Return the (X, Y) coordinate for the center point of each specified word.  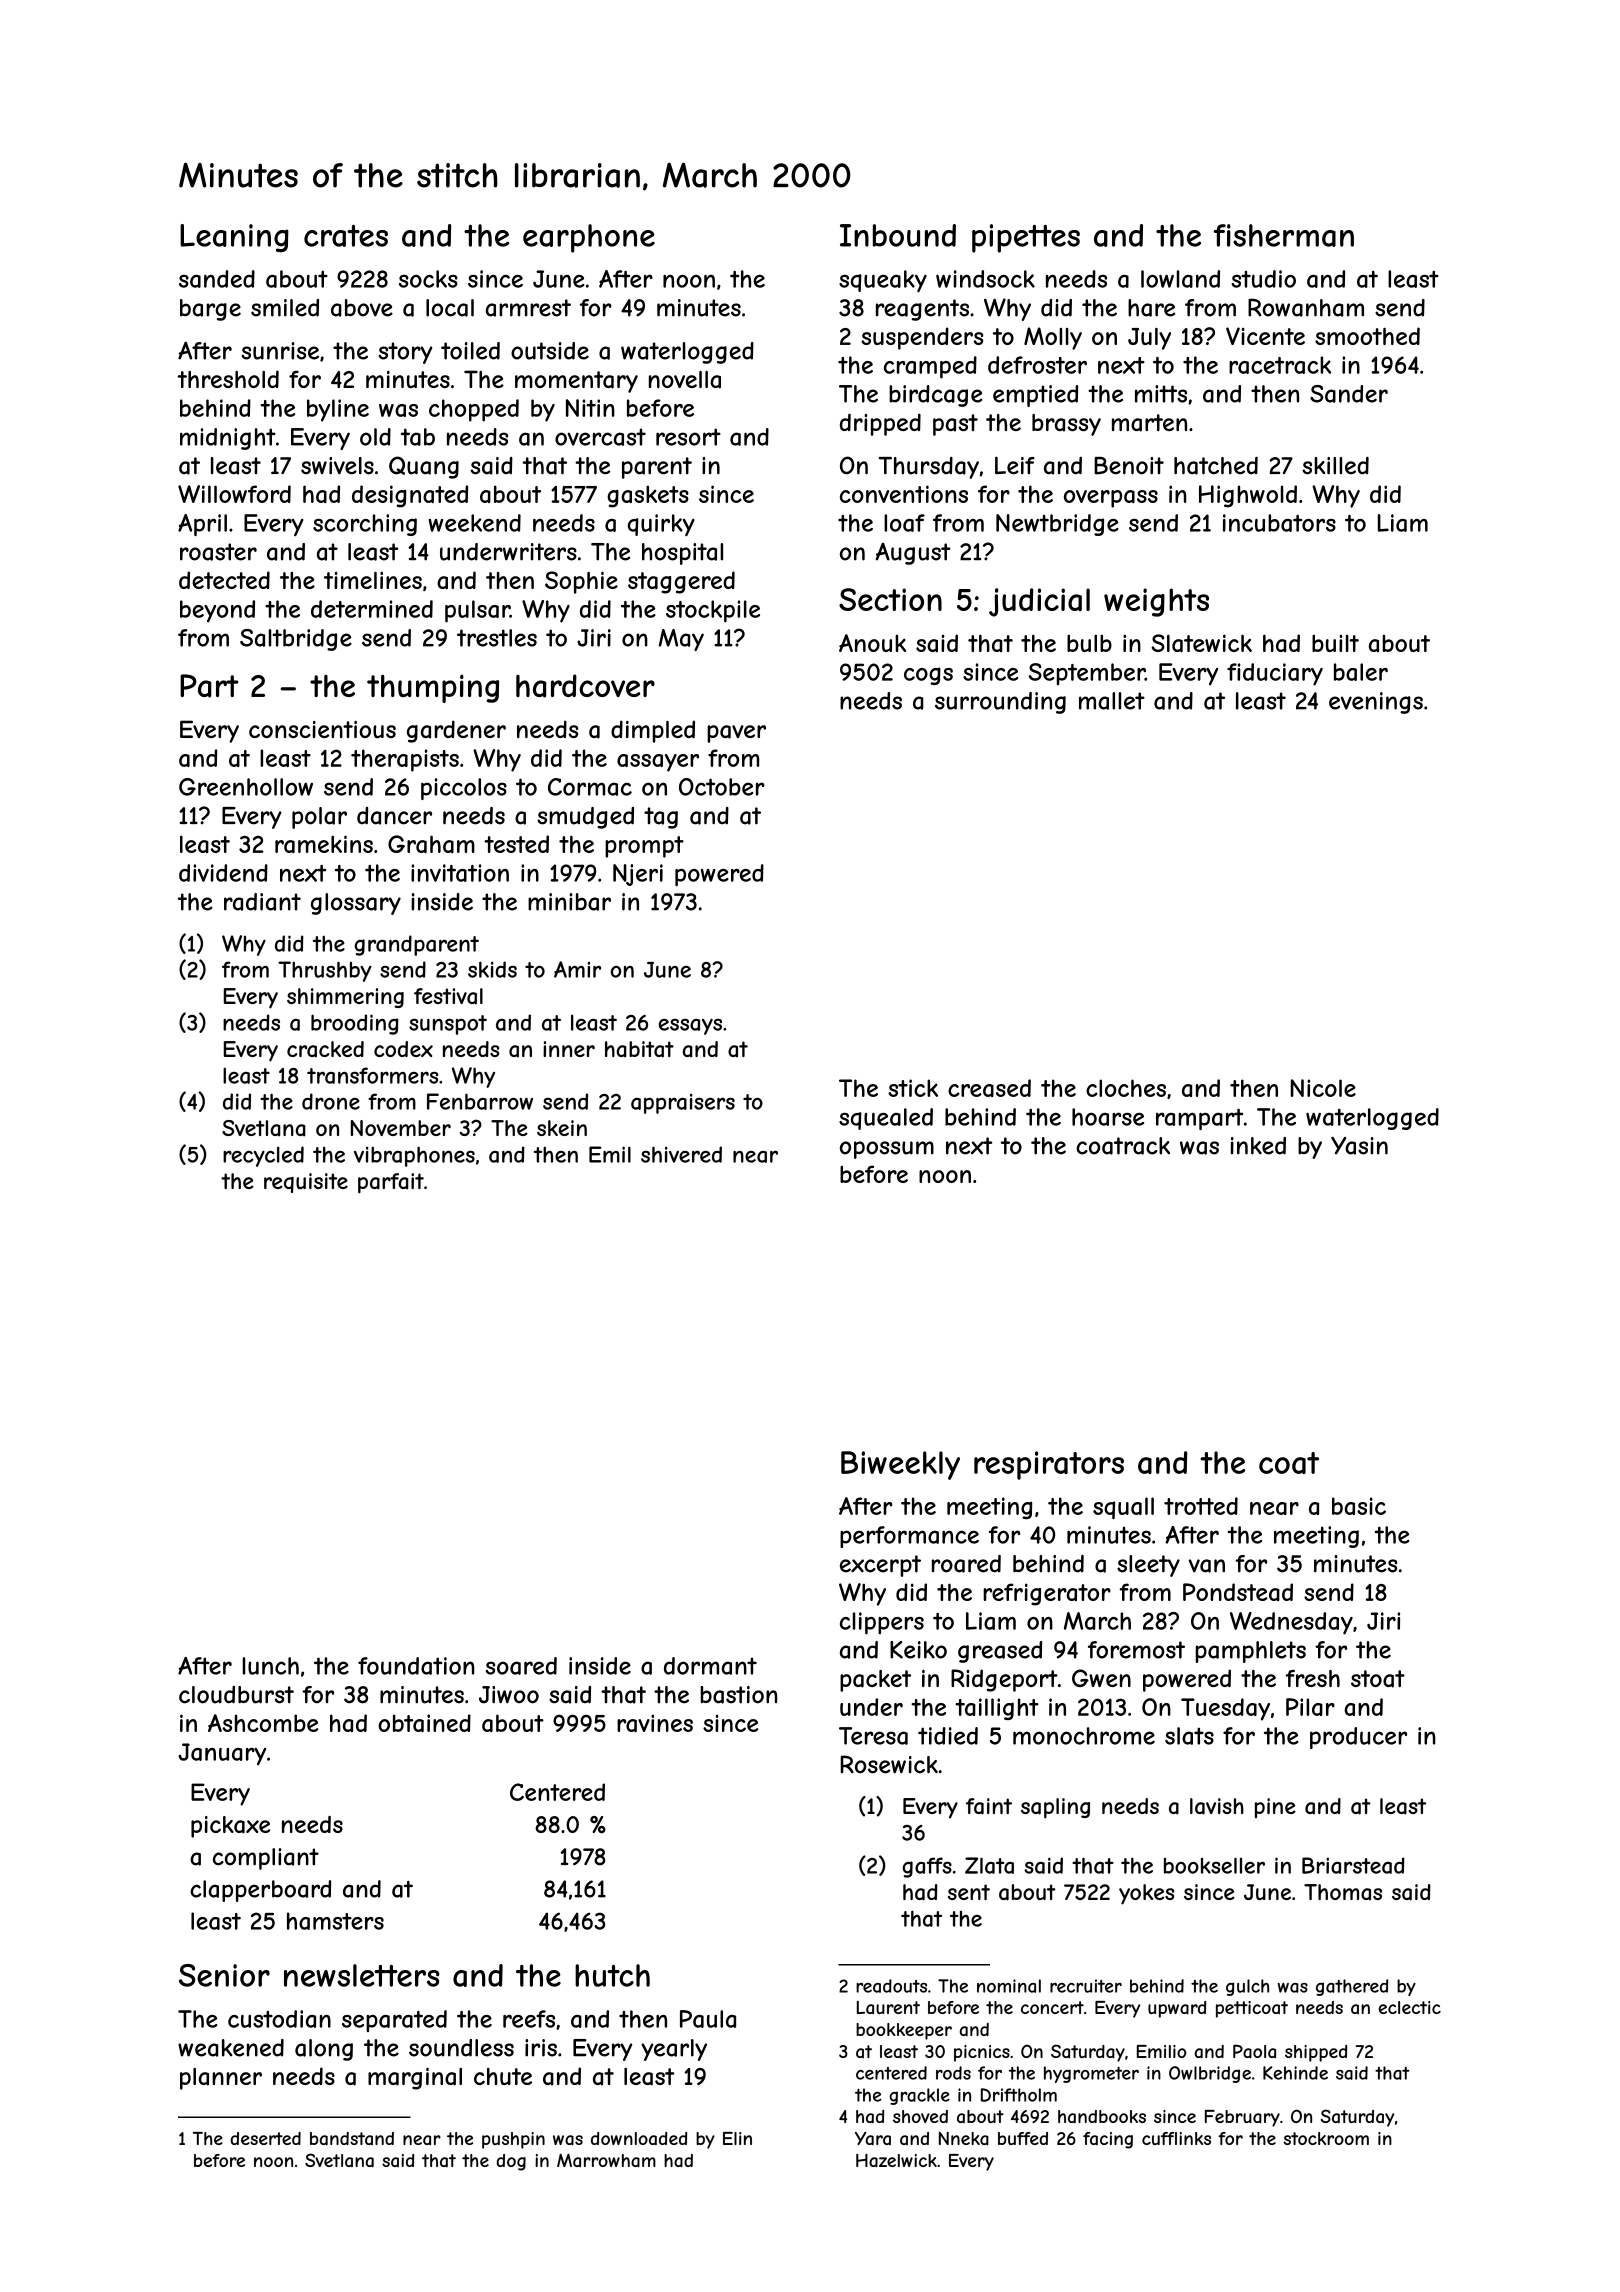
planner (221, 2079)
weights (1156, 602)
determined (372, 609)
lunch (270, 1666)
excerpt (880, 1566)
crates (346, 236)
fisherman (1284, 235)
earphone (589, 238)
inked (1258, 1146)
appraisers (683, 1103)
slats (1189, 1736)
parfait (391, 1183)
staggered (681, 582)
